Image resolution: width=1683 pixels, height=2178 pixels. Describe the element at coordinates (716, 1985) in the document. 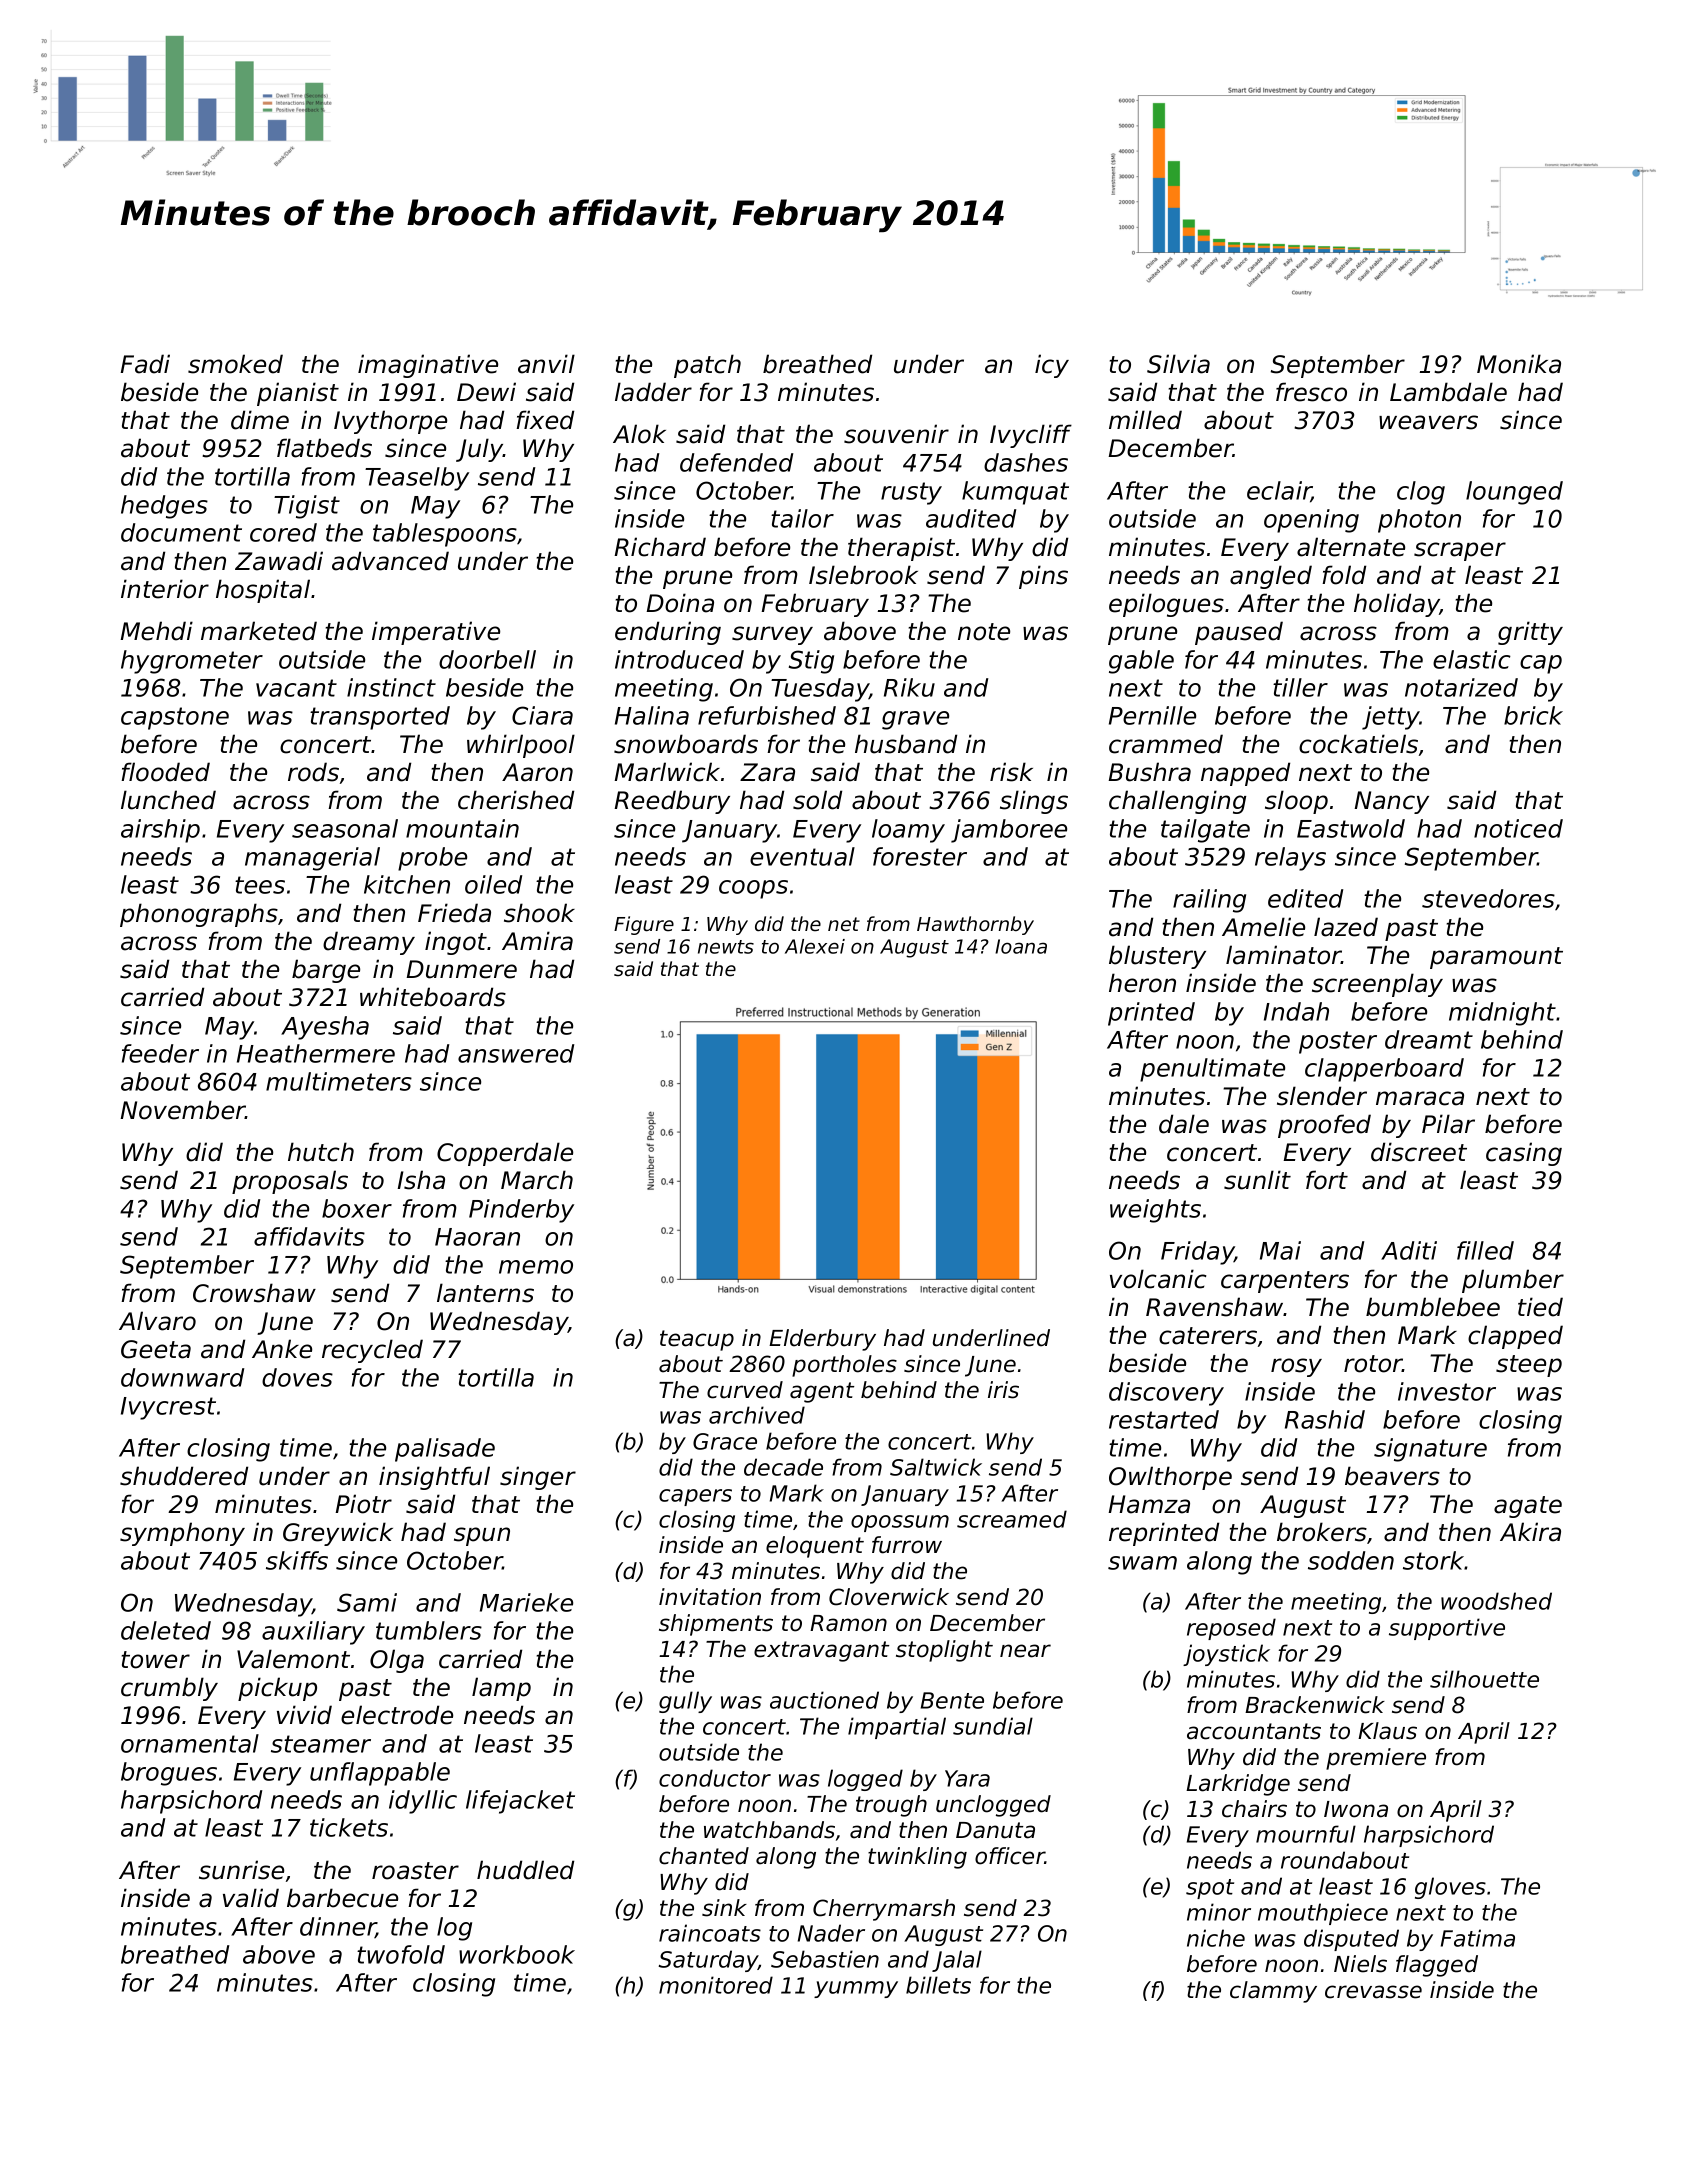

I see `monitored` at that location.
